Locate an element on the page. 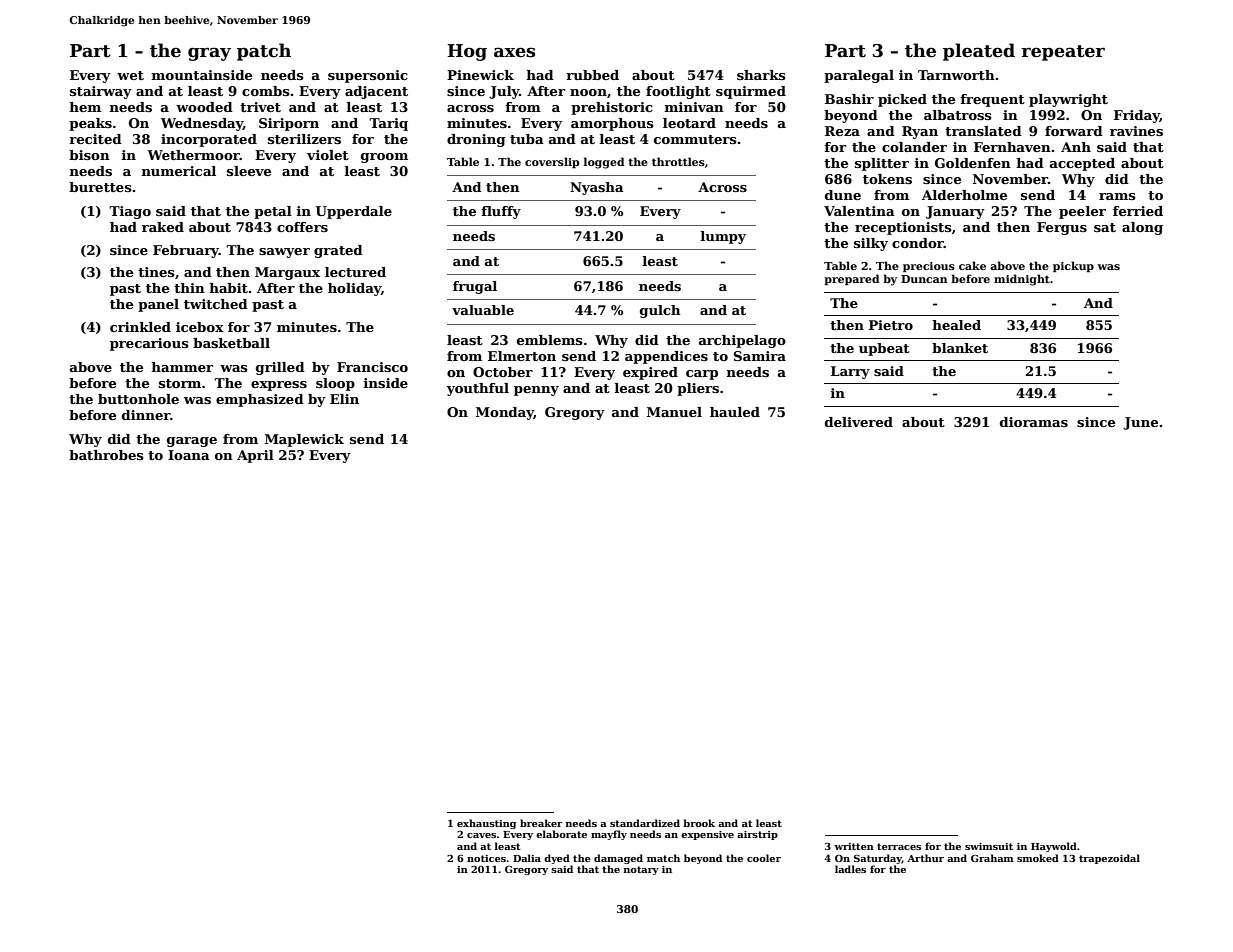 The width and height of the page is (1233, 952). breaker is located at coordinates (541, 823).
